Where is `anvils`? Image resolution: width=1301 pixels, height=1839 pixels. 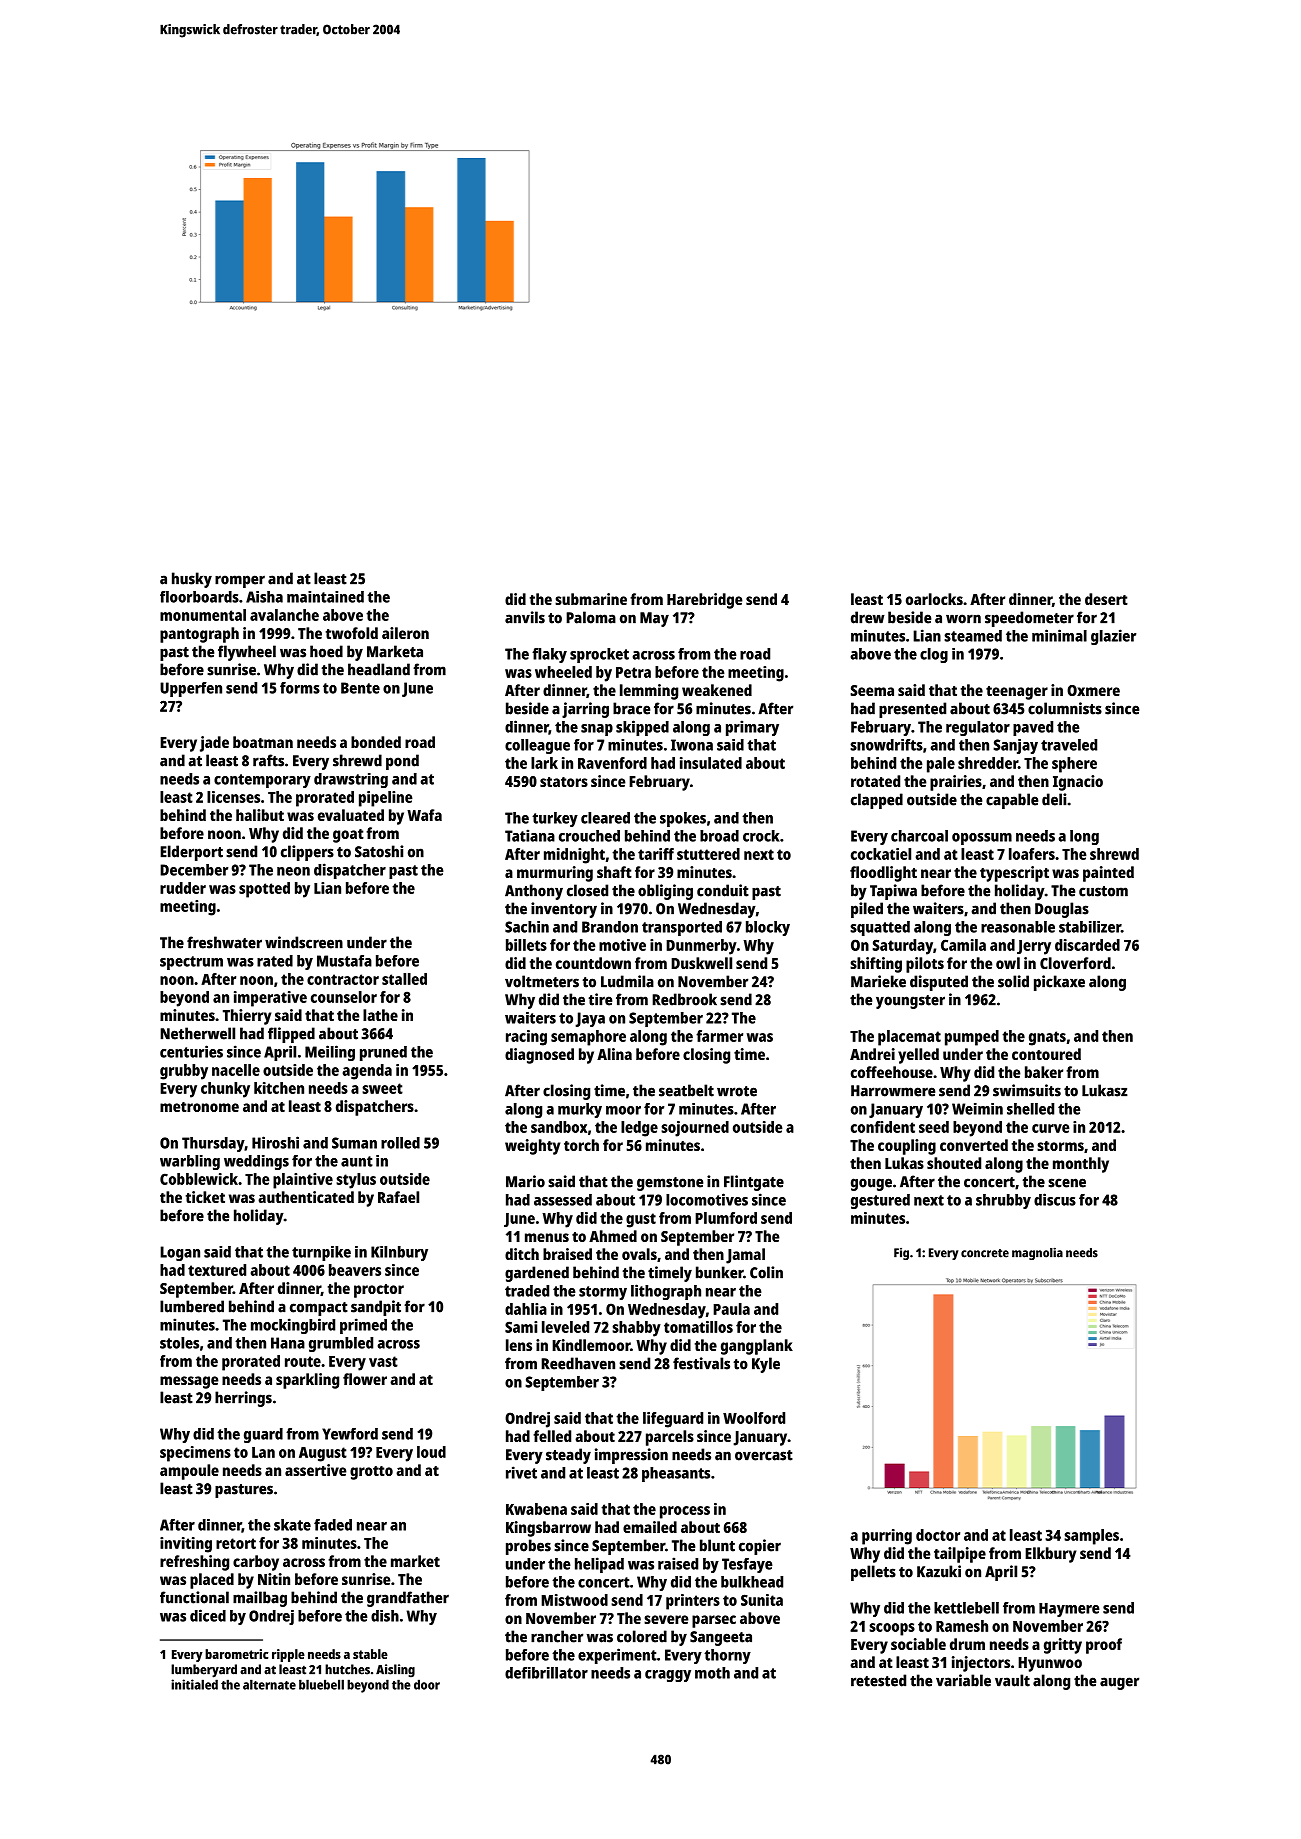 anvils is located at coordinates (525, 617).
